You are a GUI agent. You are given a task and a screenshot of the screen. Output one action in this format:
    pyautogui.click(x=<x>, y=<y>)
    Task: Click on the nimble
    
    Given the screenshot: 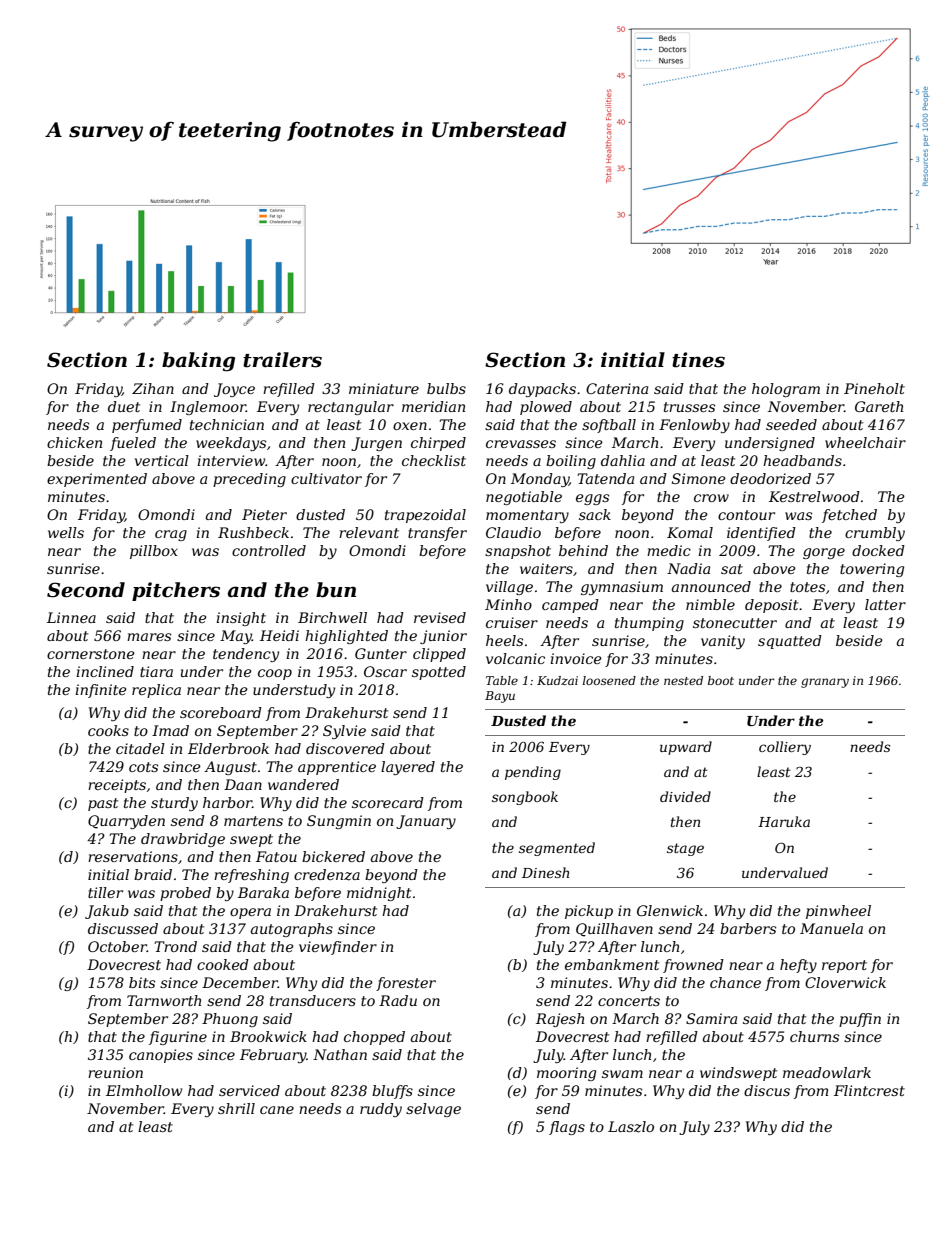 What is the action you would take?
    pyautogui.click(x=710, y=604)
